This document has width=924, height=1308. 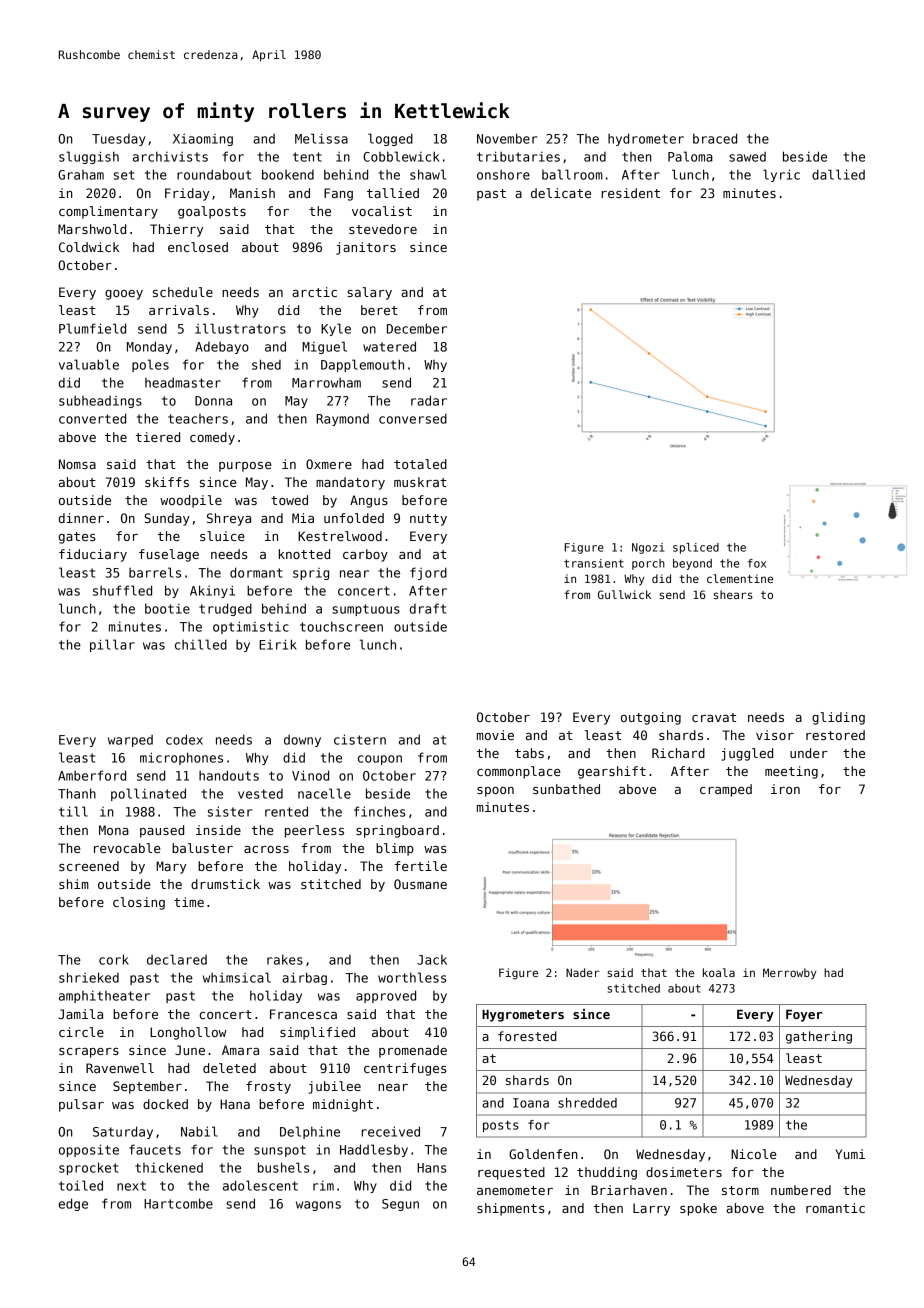 I want to click on beret, so click(x=379, y=310).
